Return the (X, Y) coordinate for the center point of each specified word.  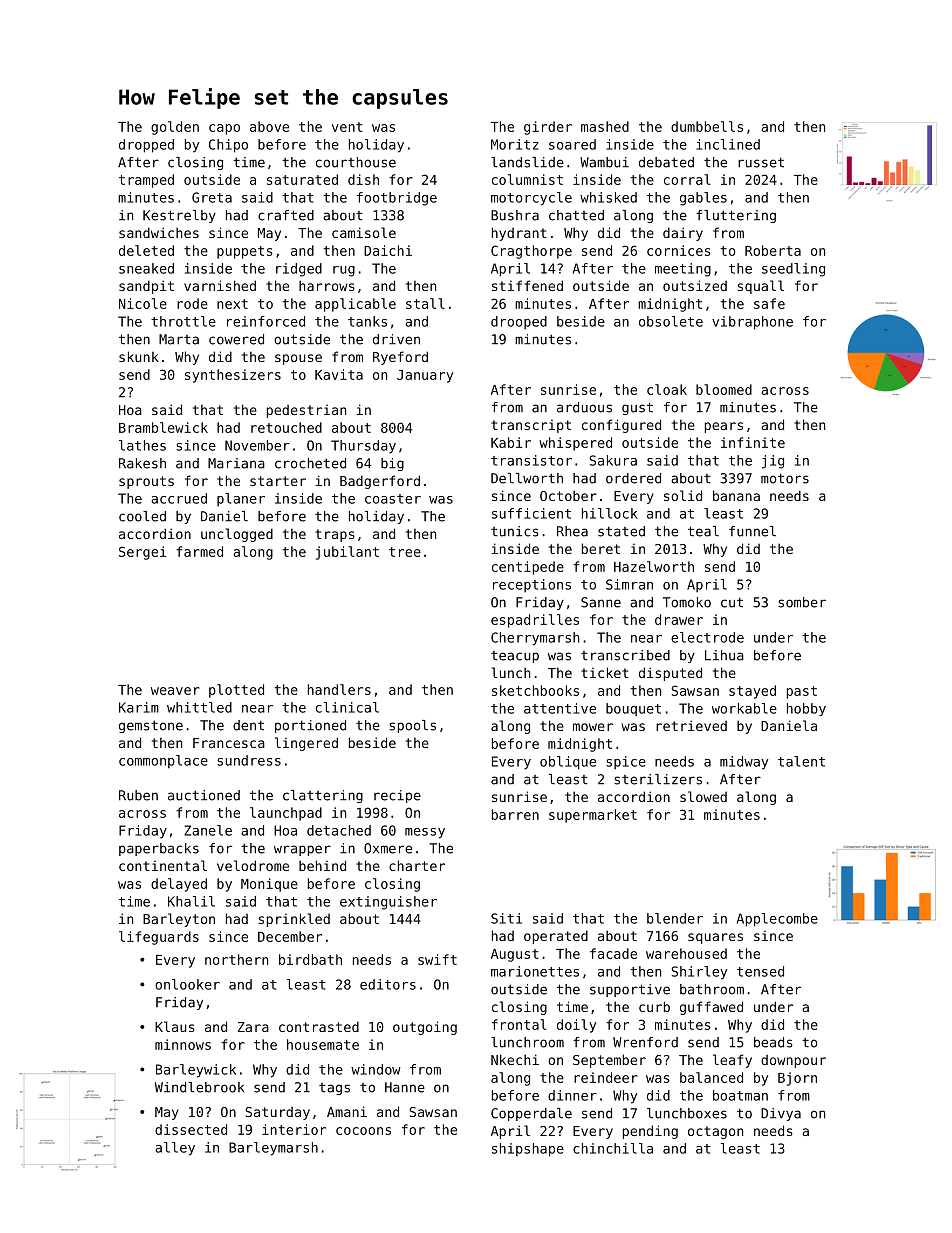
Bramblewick (163, 427)
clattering (323, 796)
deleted (146, 250)
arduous (584, 407)
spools (412, 726)
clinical (347, 707)
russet (761, 162)
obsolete (671, 321)
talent (801, 761)
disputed (670, 674)
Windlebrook (199, 1087)
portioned (310, 726)
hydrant (519, 234)
